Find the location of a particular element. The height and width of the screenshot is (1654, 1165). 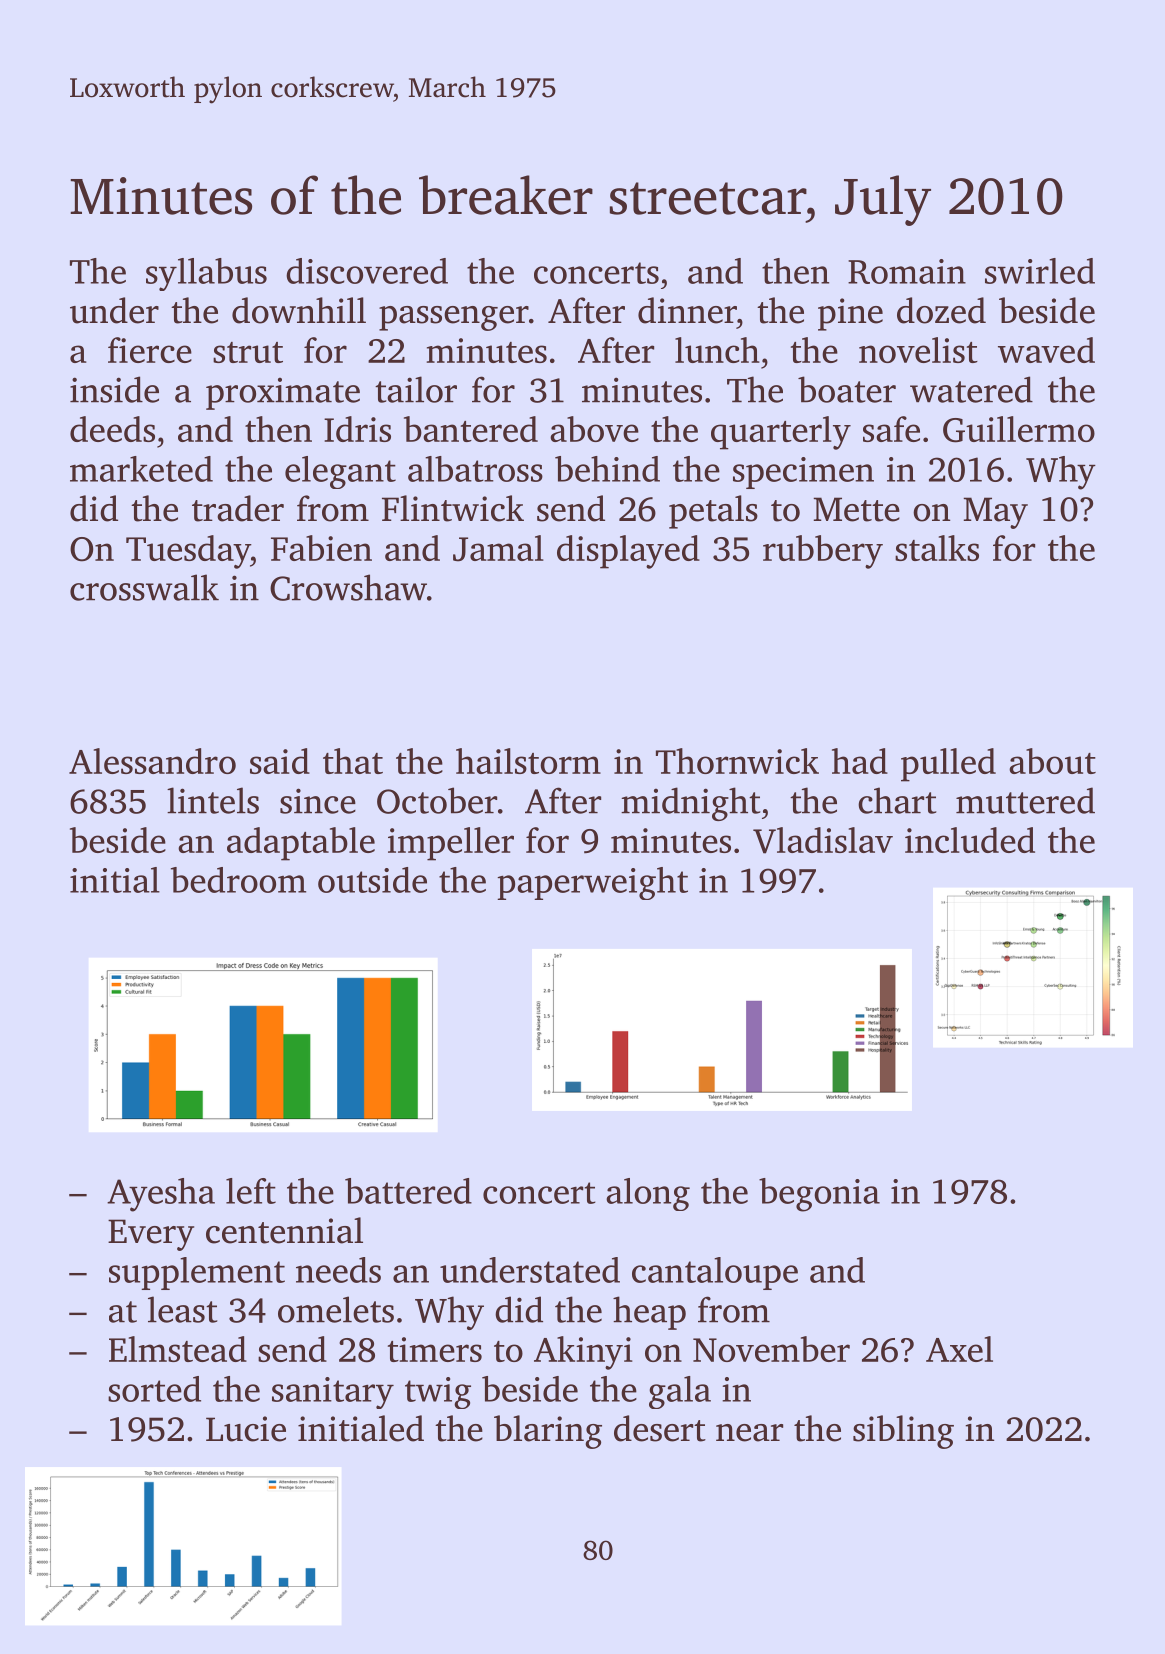

discovered is located at coordinates (367, 271).
